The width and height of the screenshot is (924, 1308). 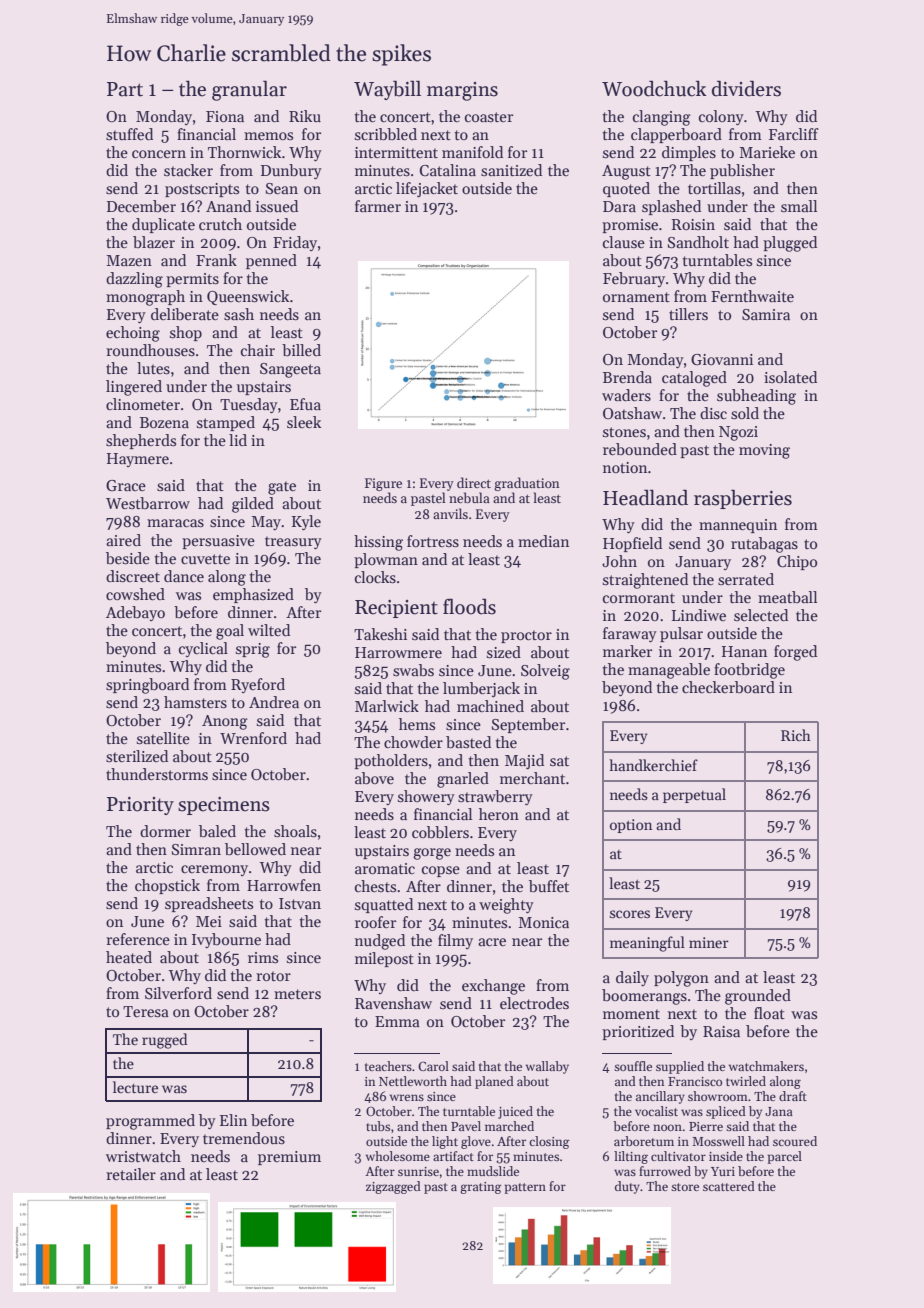 I want to click on artifact, so click(x=453, y=1156).
